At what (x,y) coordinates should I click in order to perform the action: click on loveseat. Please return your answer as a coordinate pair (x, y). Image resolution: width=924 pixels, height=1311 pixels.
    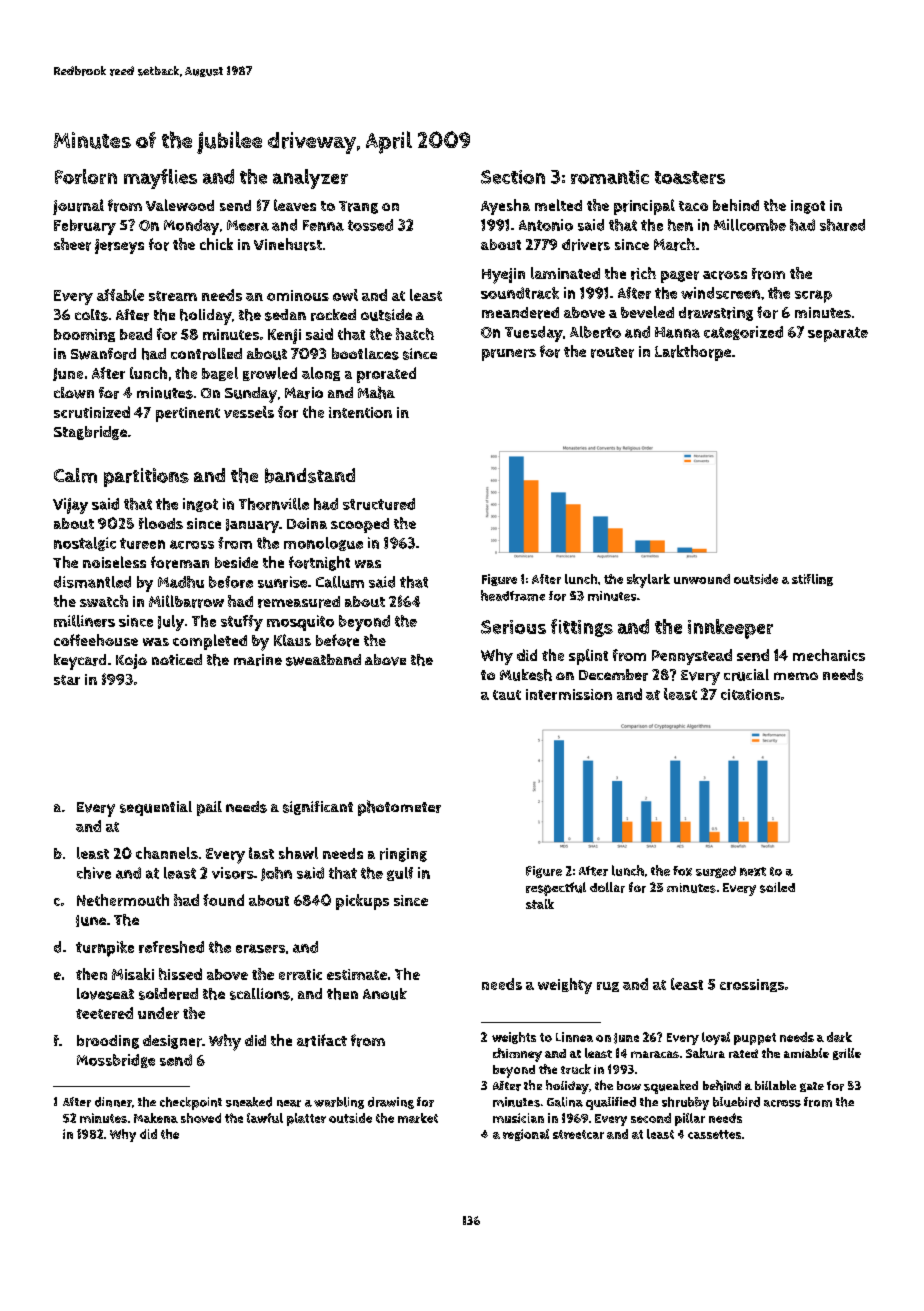
    Looking at the image, I should click on (105, 994).
